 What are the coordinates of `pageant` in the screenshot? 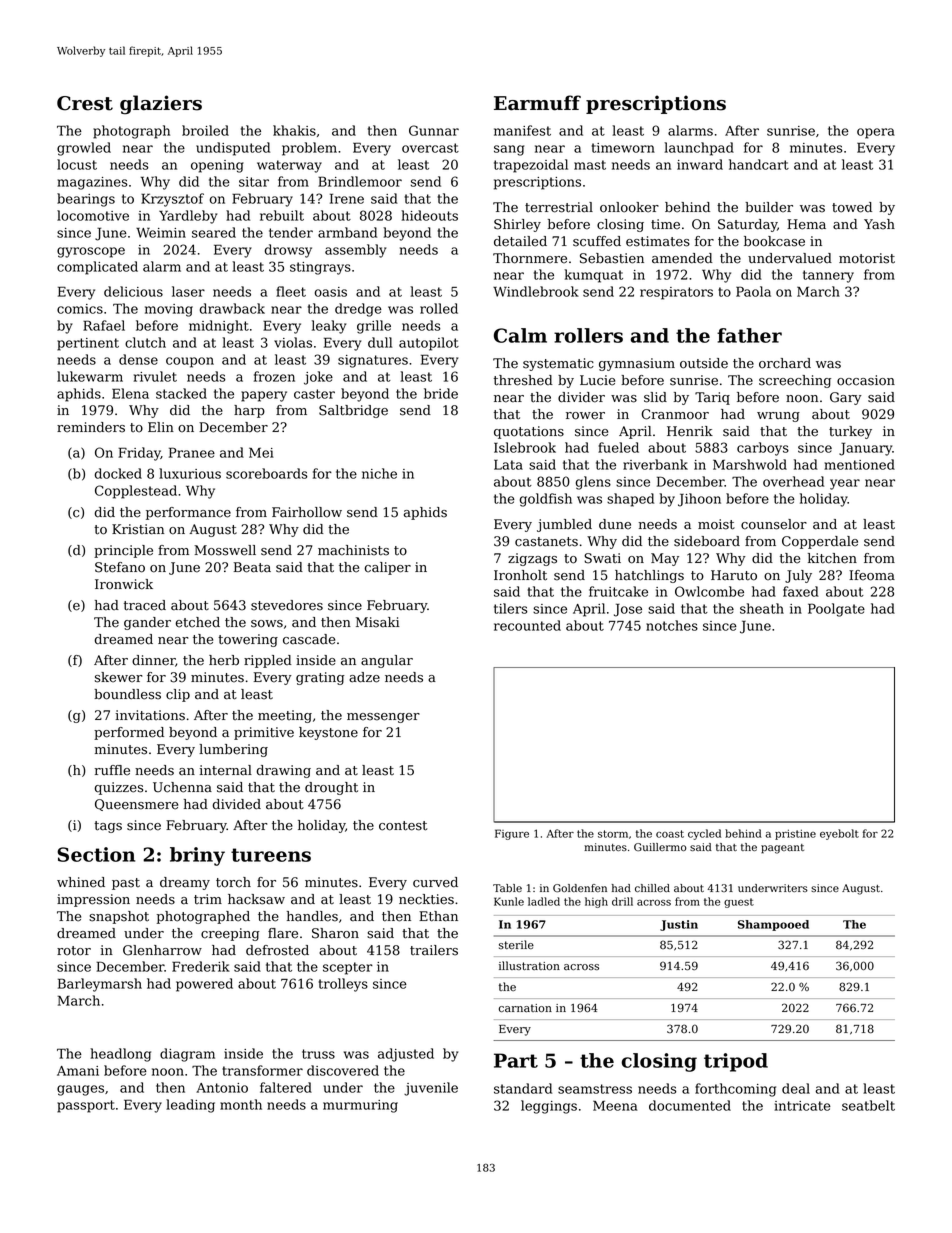 It's located at (782, 849).
